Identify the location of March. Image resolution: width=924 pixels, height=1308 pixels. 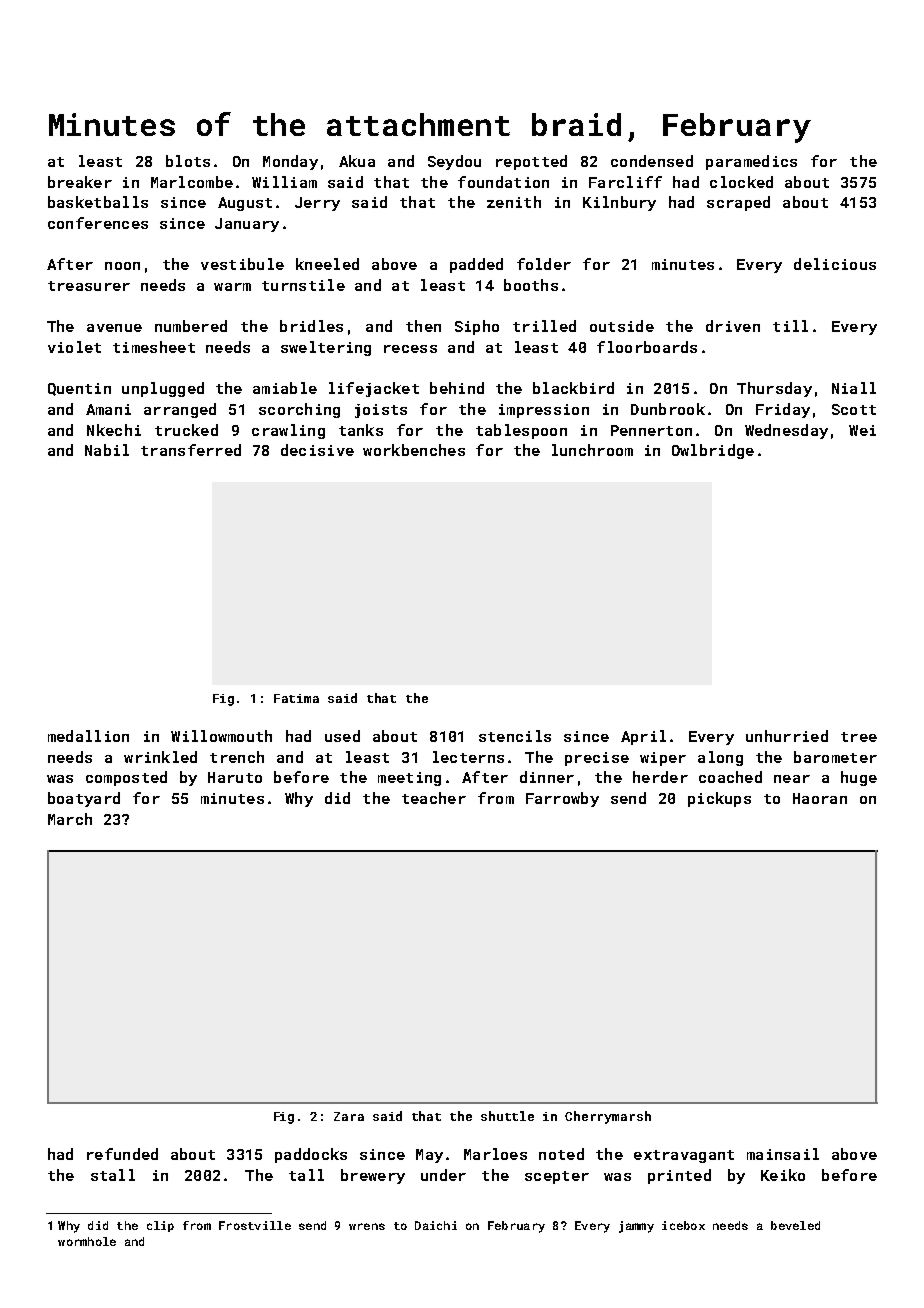
(70, 819).
